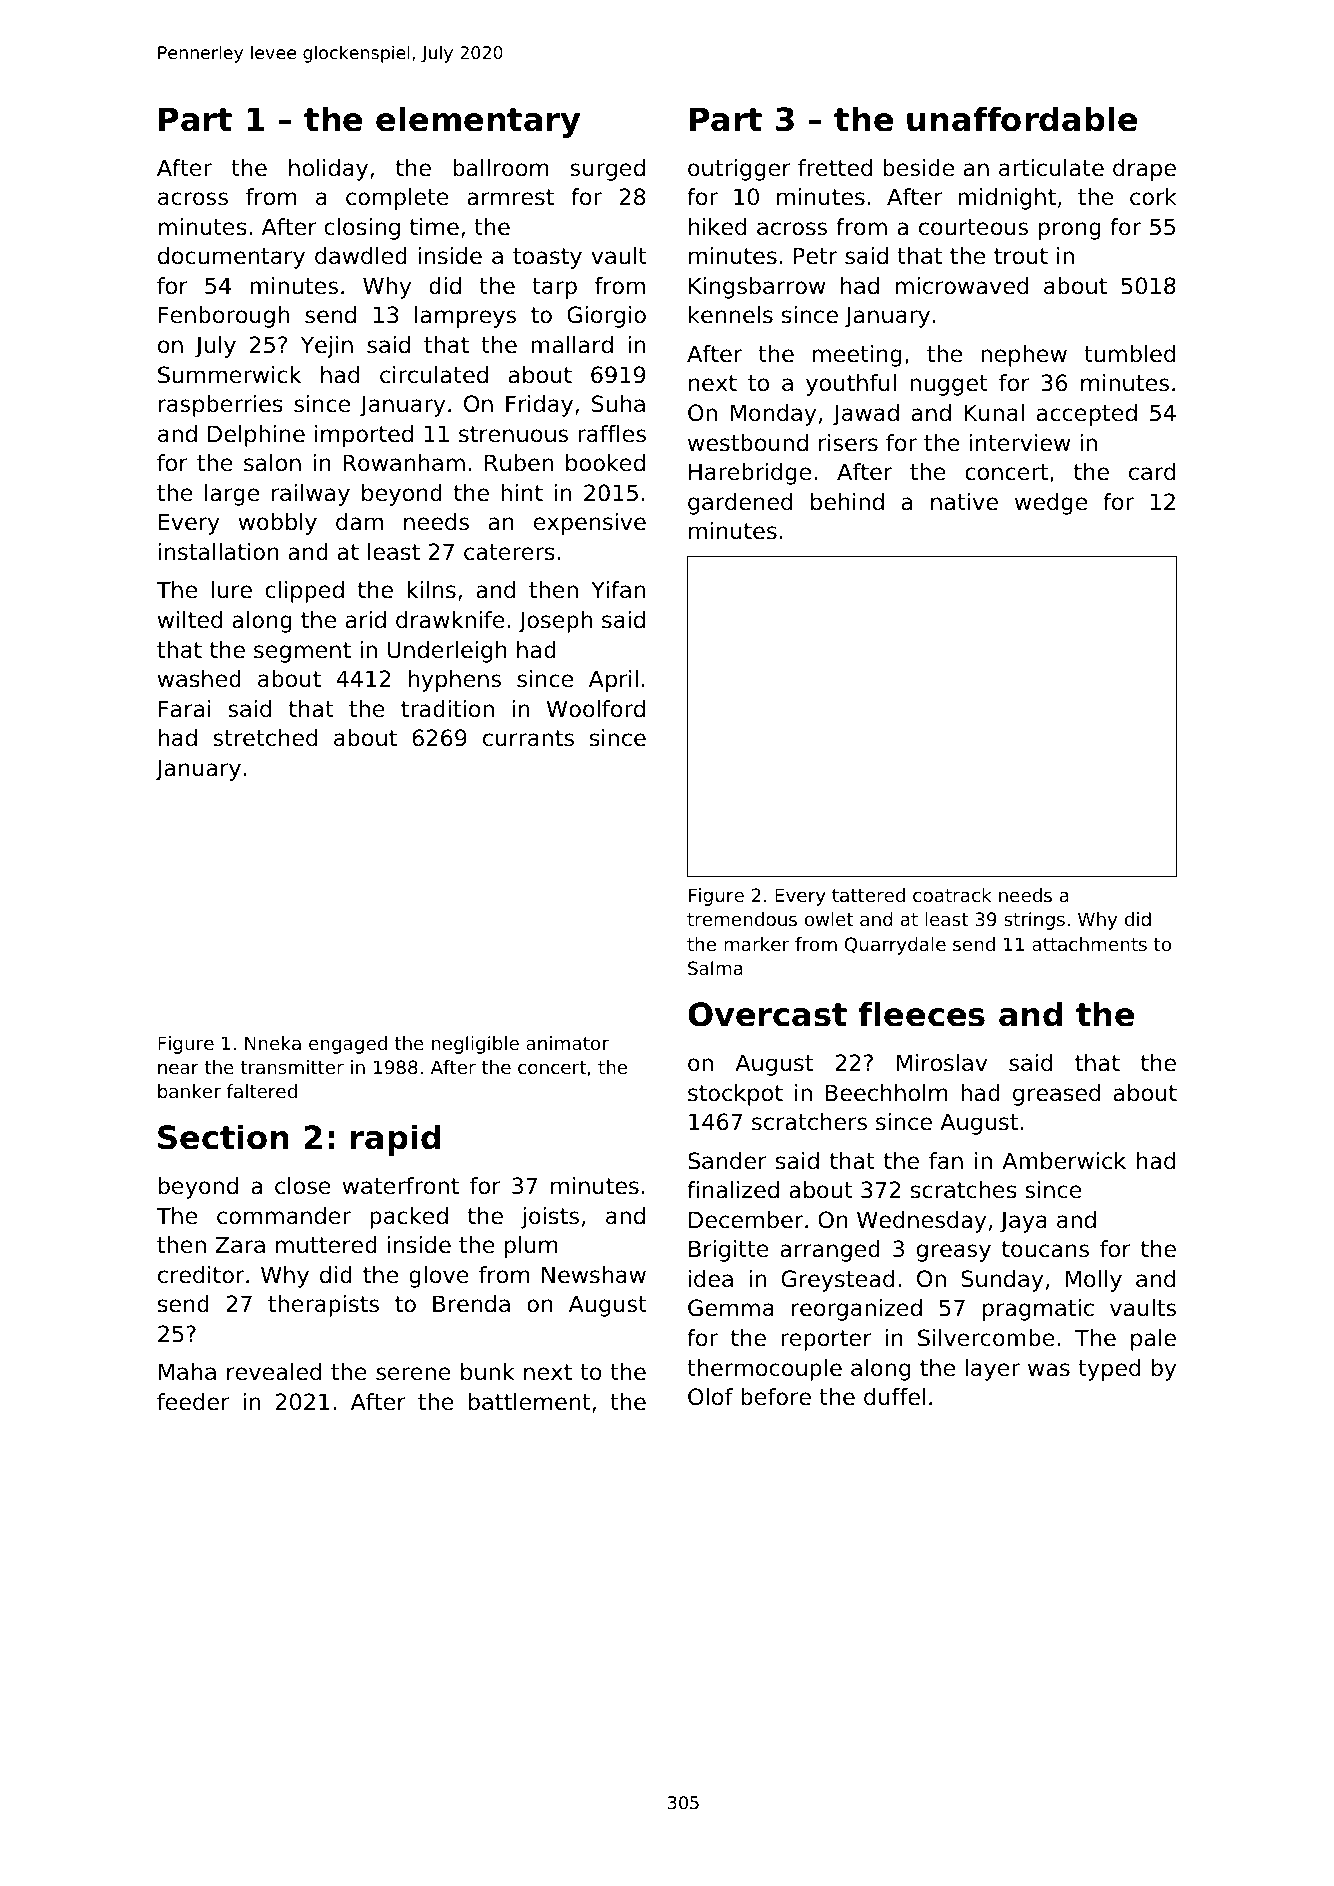  I want to click on strings, so click(1034, 921).
